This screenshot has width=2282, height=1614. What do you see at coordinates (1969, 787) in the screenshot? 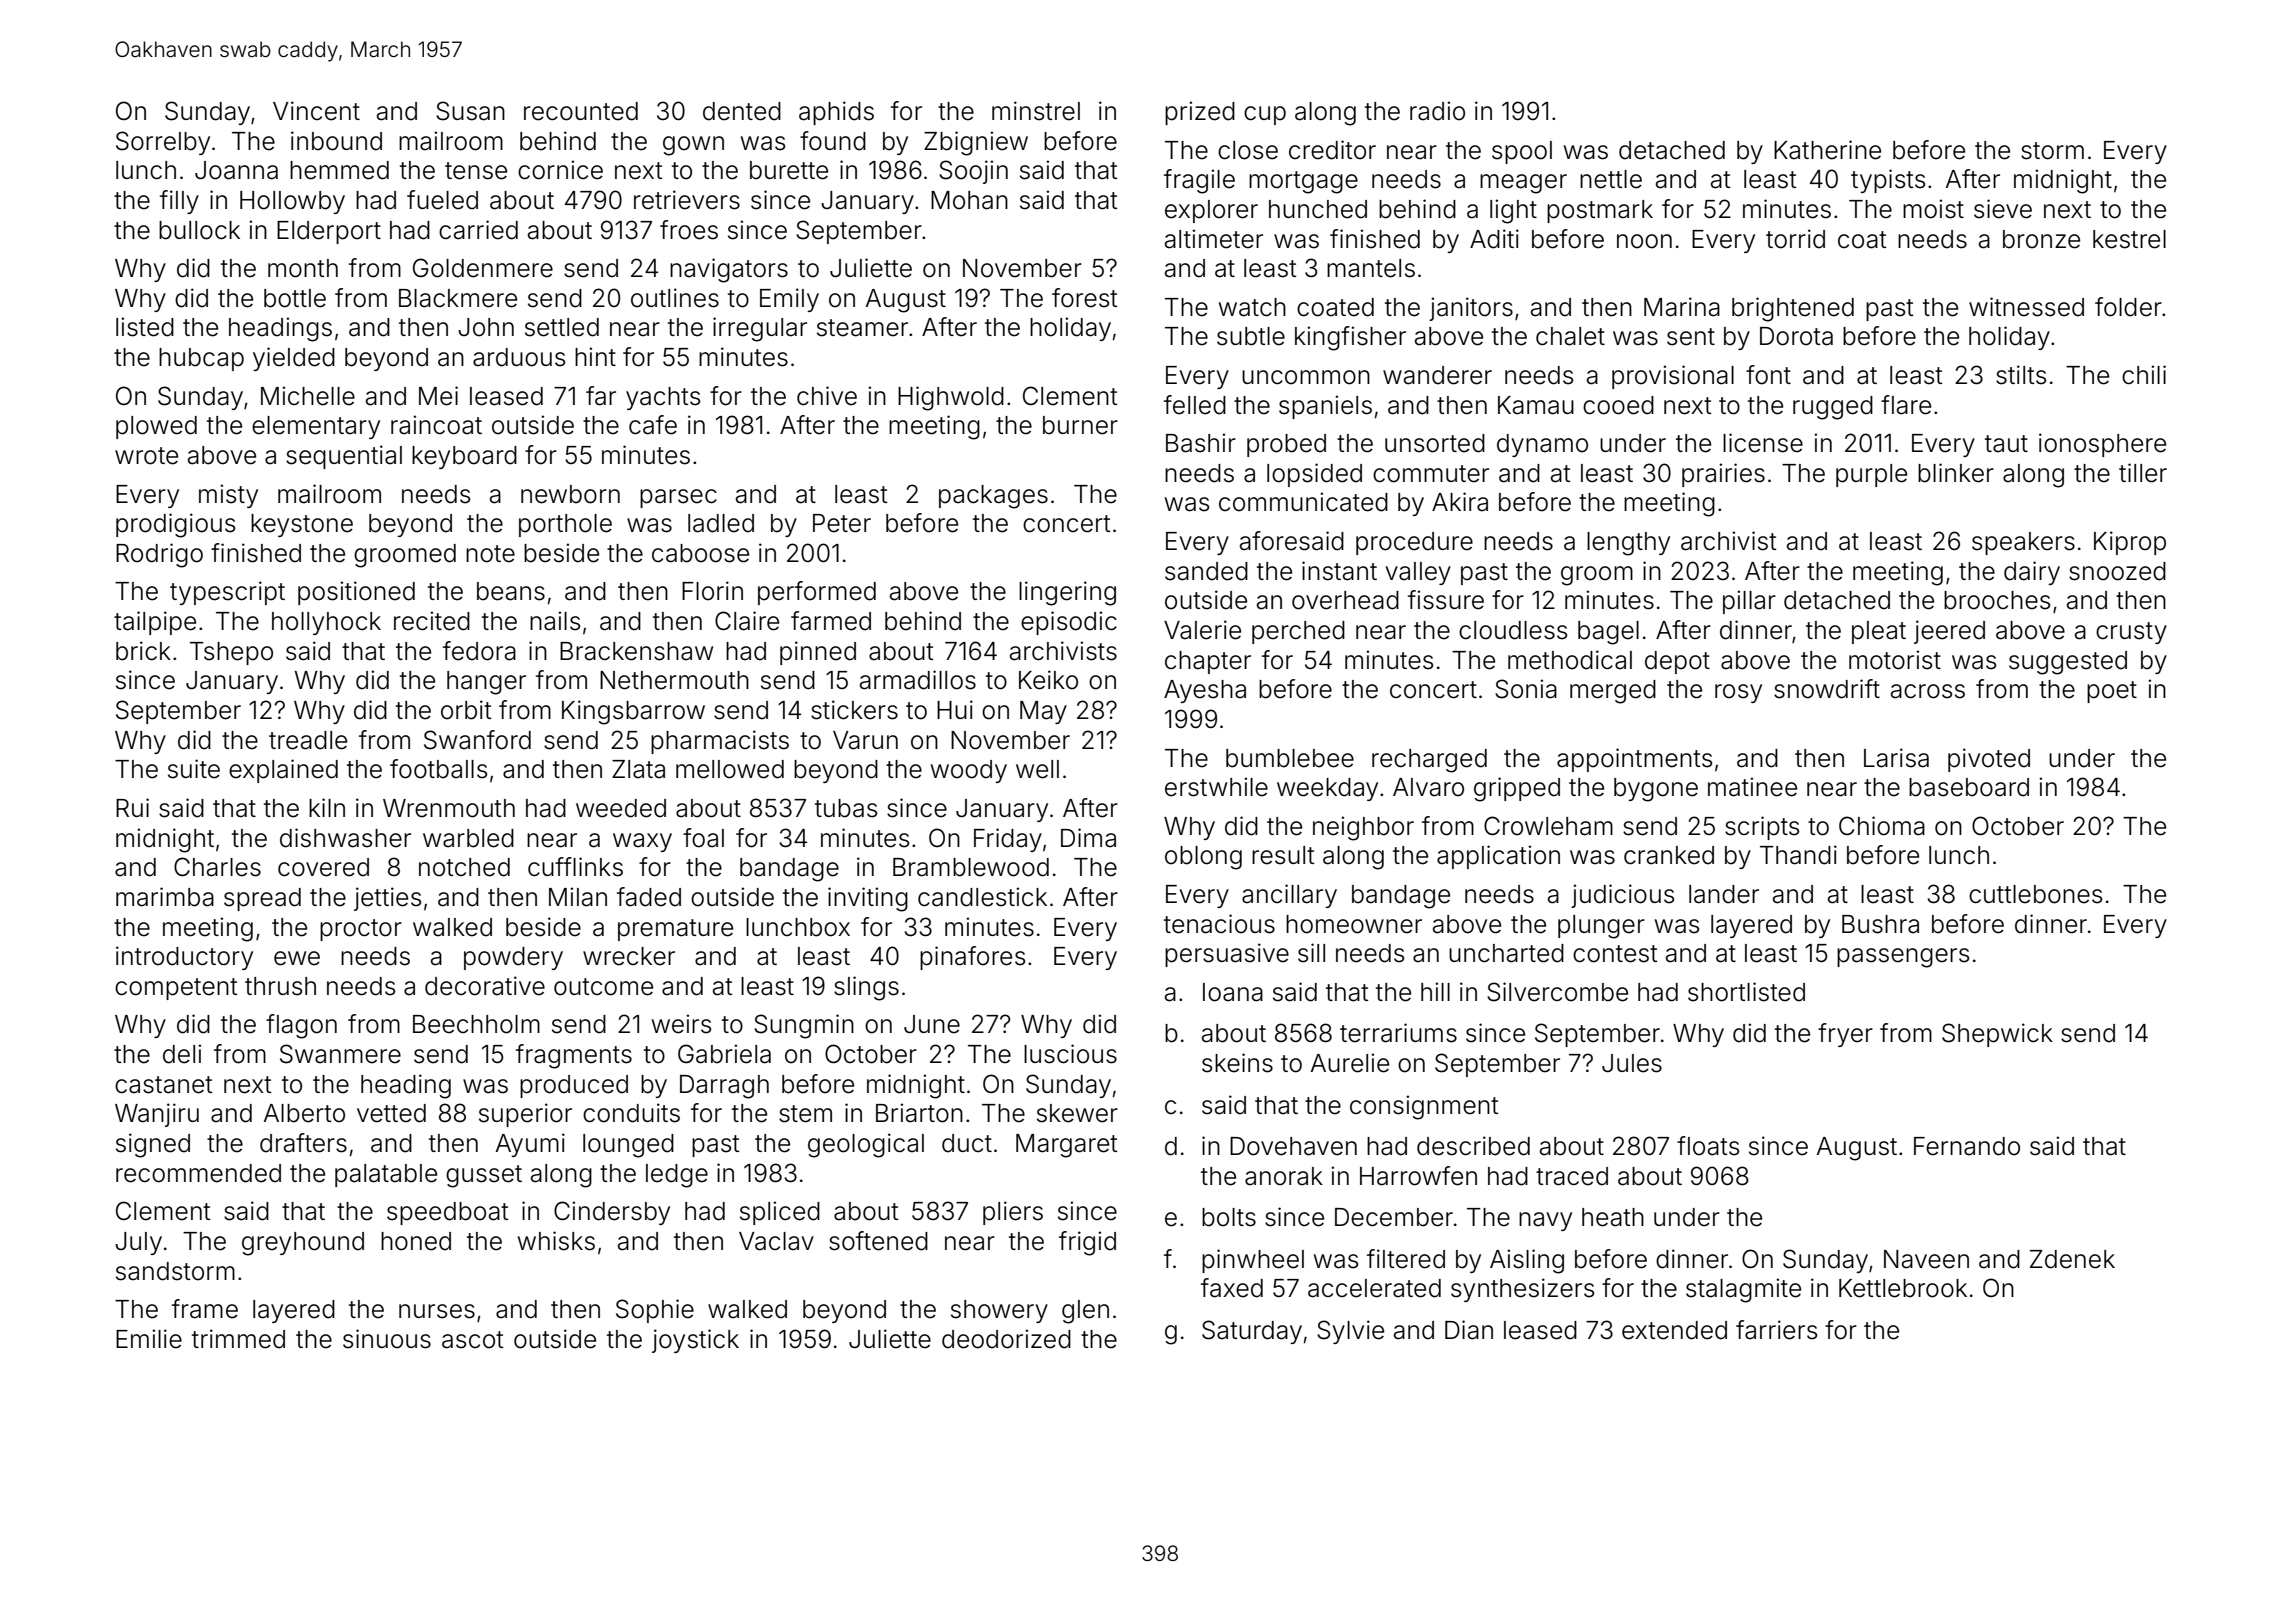
I see `baseboard` at bounding box center [1969, 787].
